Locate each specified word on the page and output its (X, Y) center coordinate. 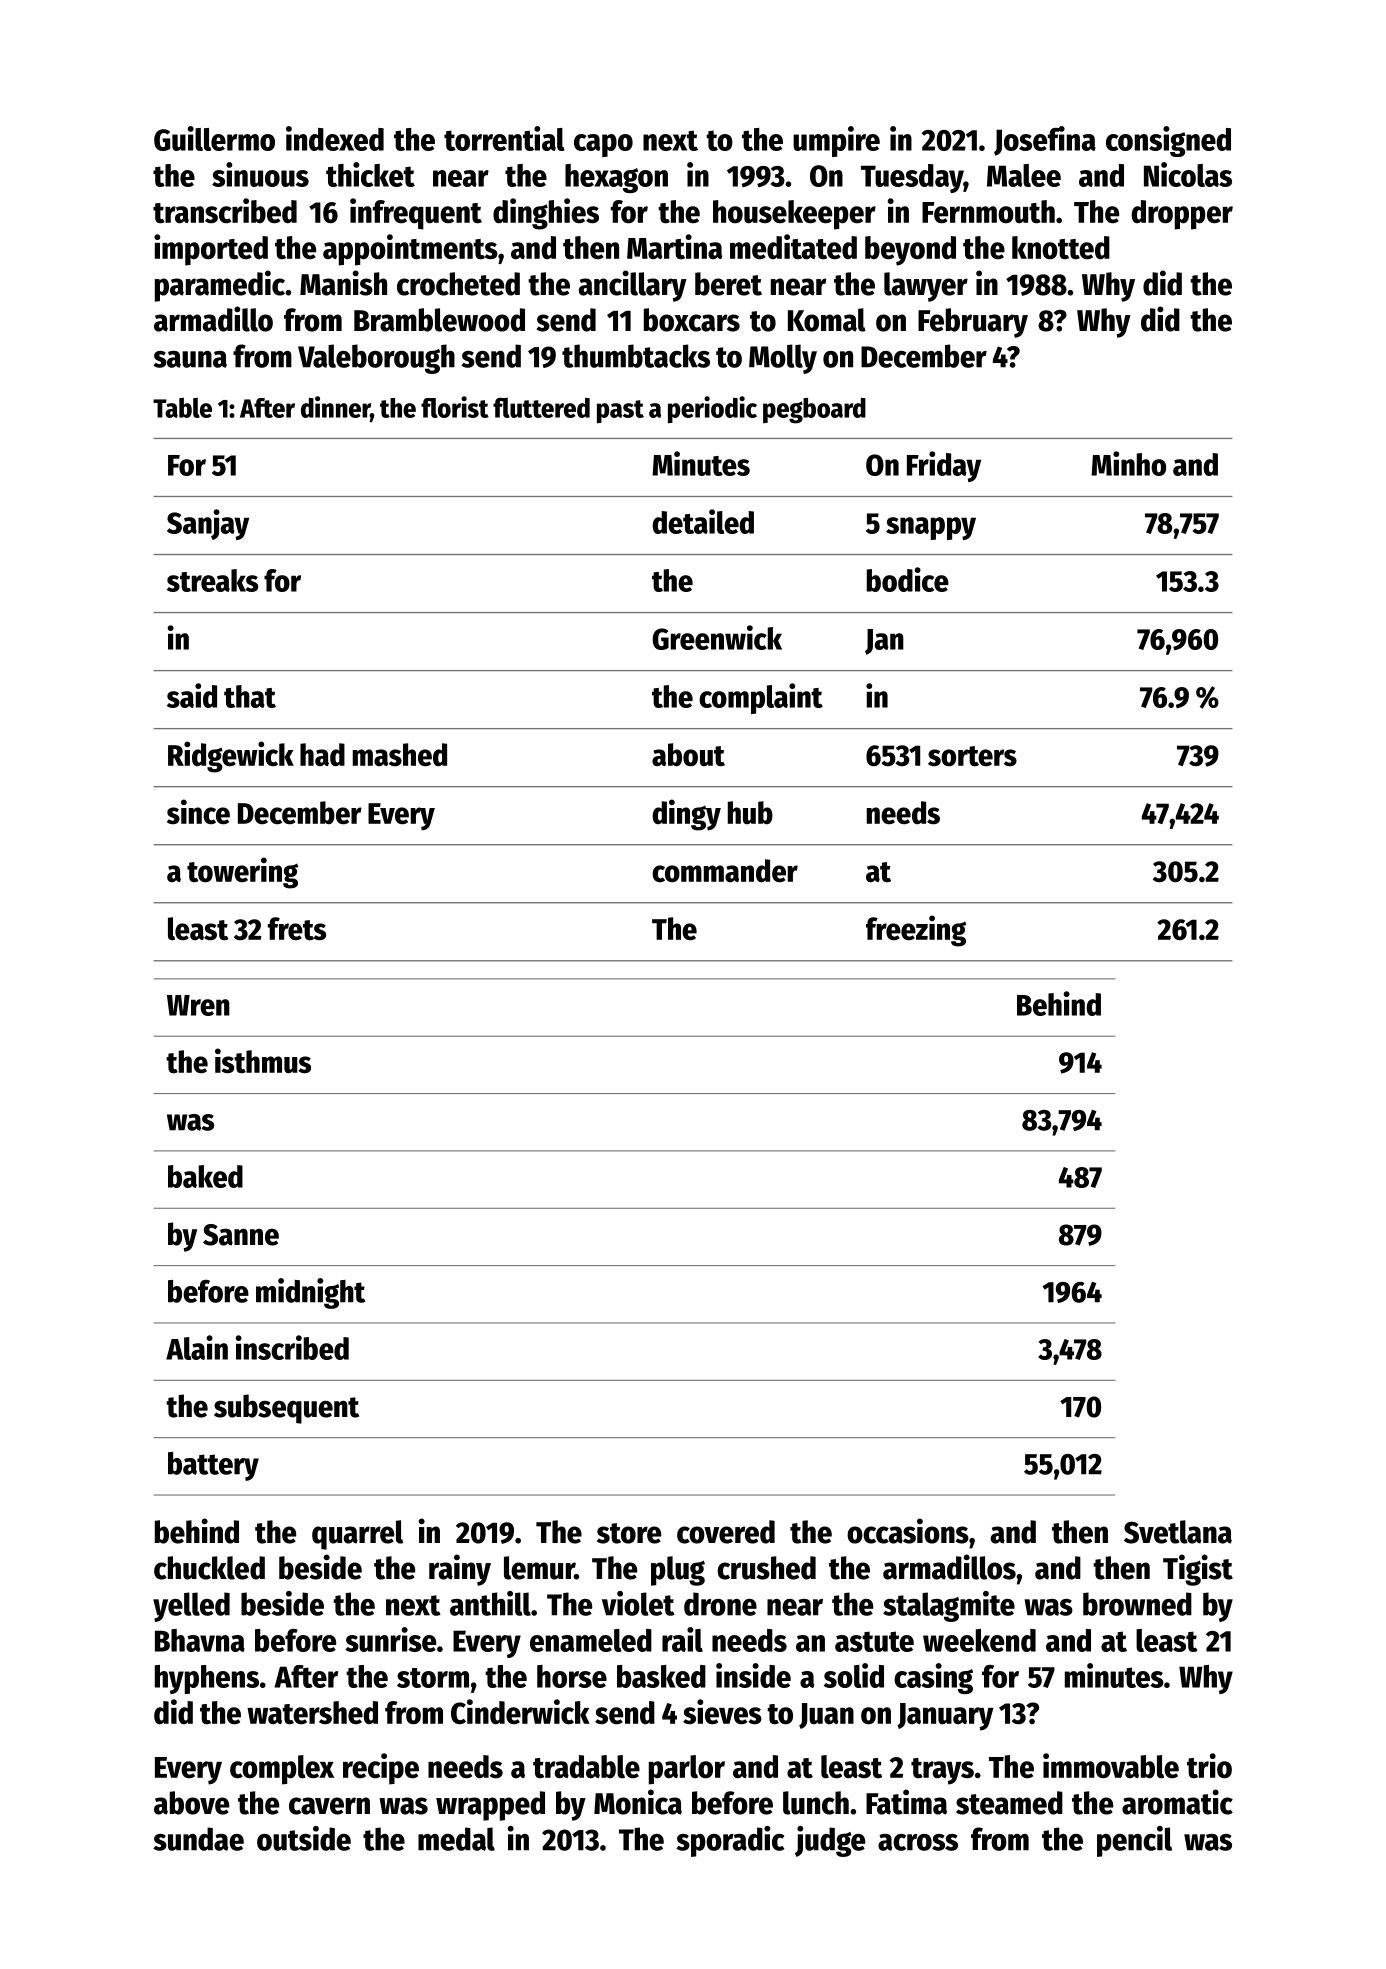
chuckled (209, 1568)
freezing (916, 931)
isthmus (263, 1061)
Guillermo (214, 138)
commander (725, 871)
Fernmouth (988, 212)
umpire (836, 141)
